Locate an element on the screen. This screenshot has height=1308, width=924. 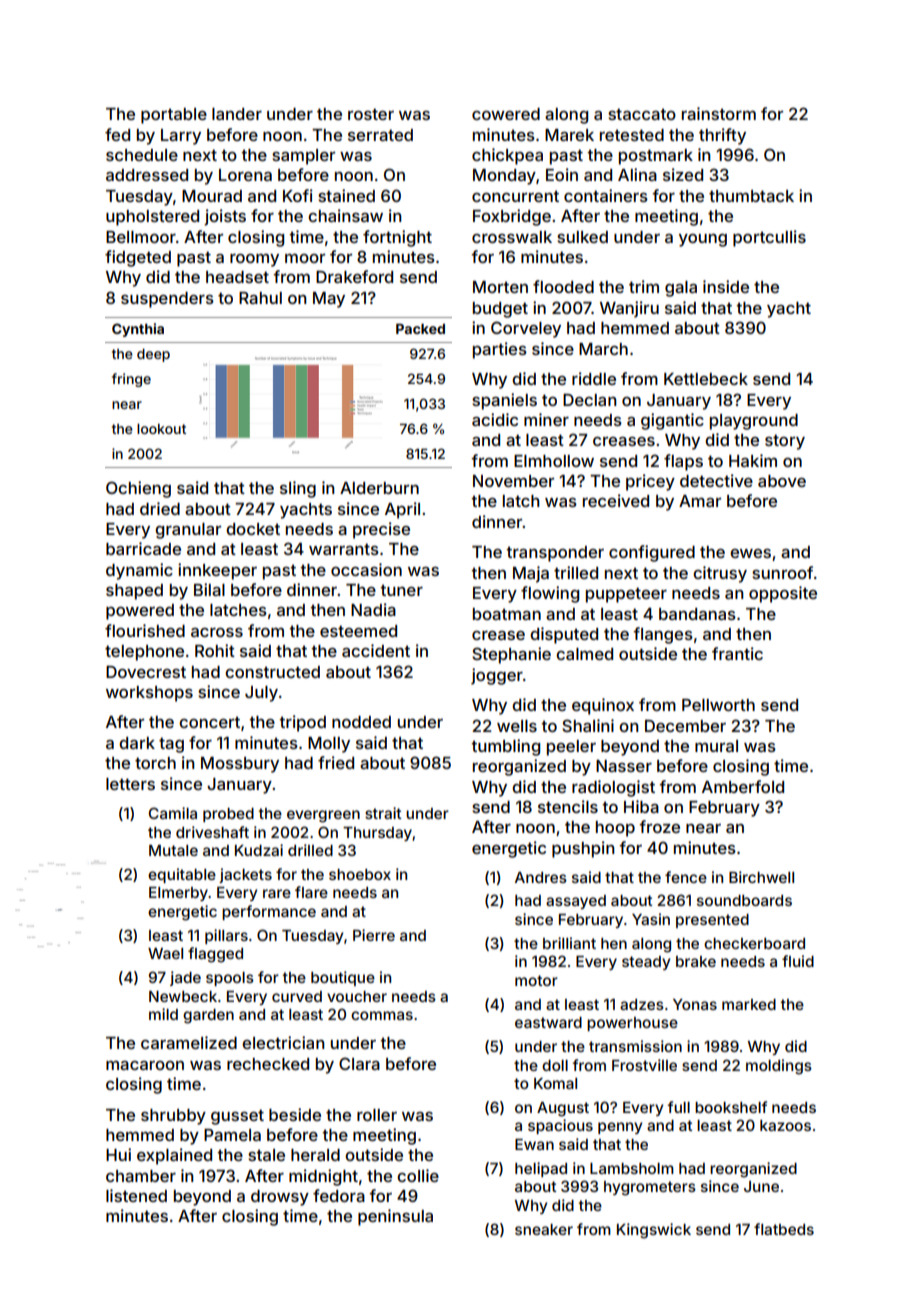
fedora is located at coordinates (339, 1195).
